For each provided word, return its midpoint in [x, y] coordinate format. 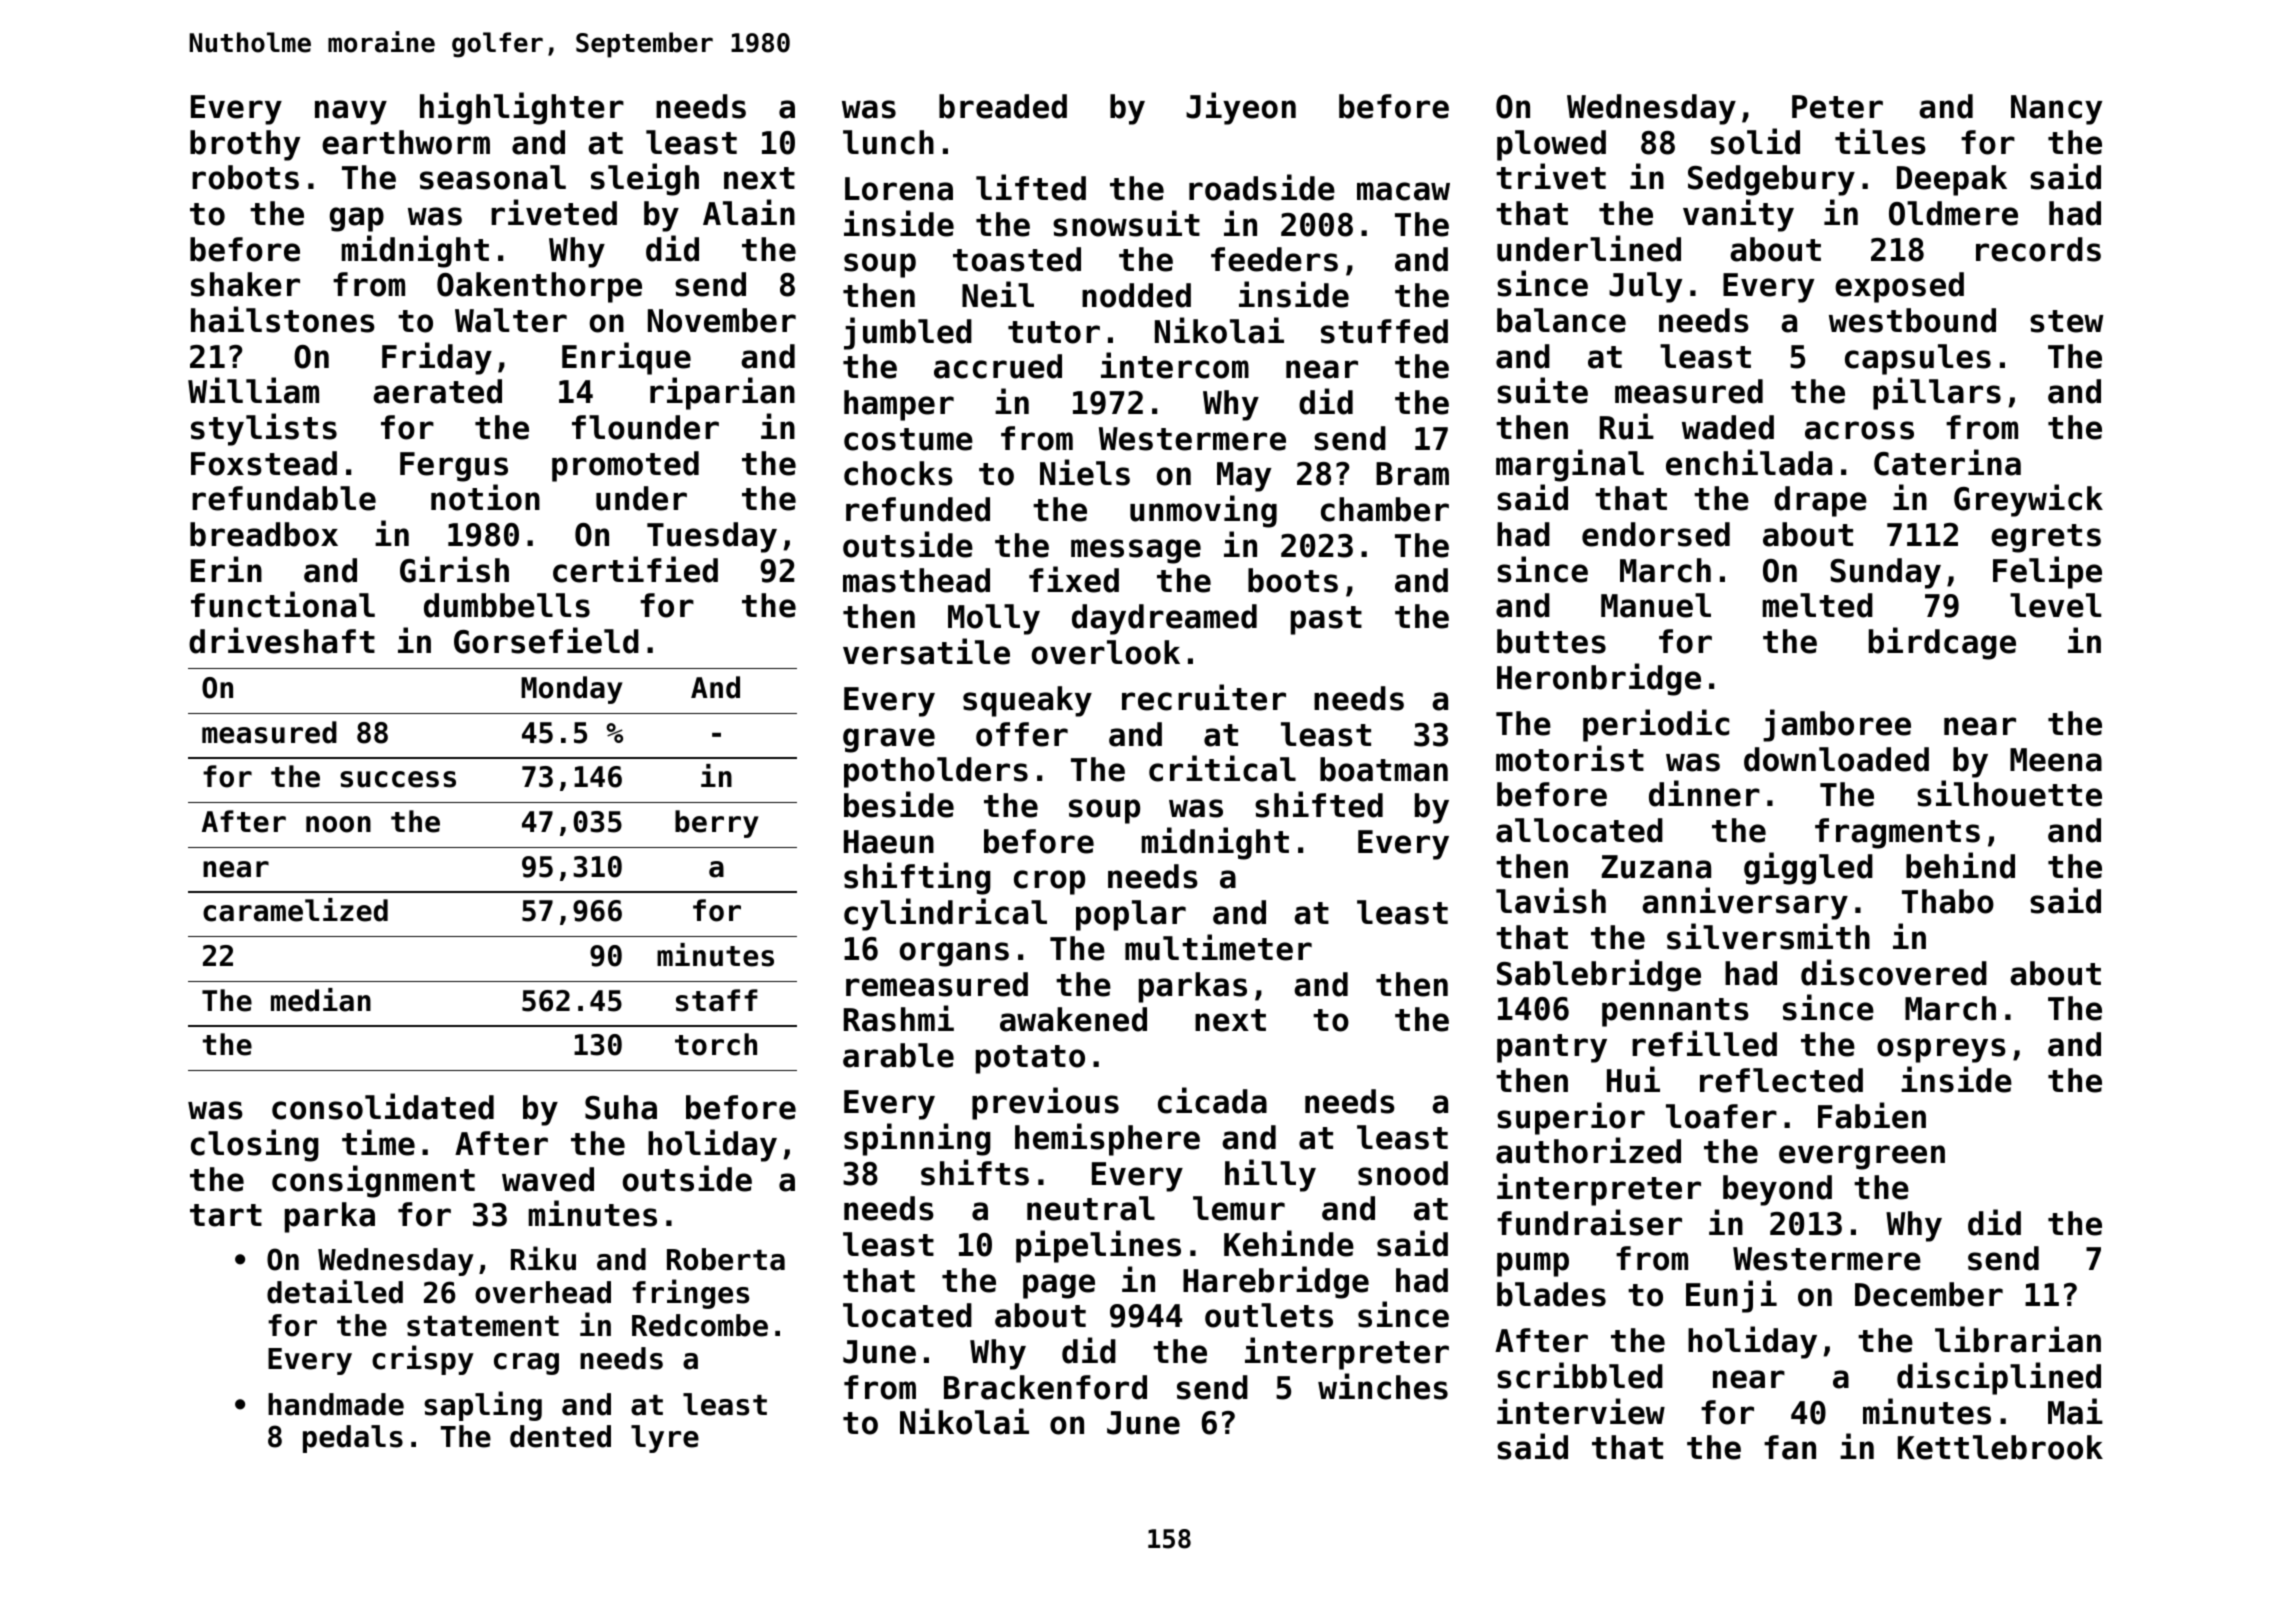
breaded [1003, 106]
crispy [423, 1360]
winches [1383, 1386]
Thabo [1948, 901]
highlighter [522, 108]
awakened [1073, 1019]
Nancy [2056, 110]
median [321, 1000]
